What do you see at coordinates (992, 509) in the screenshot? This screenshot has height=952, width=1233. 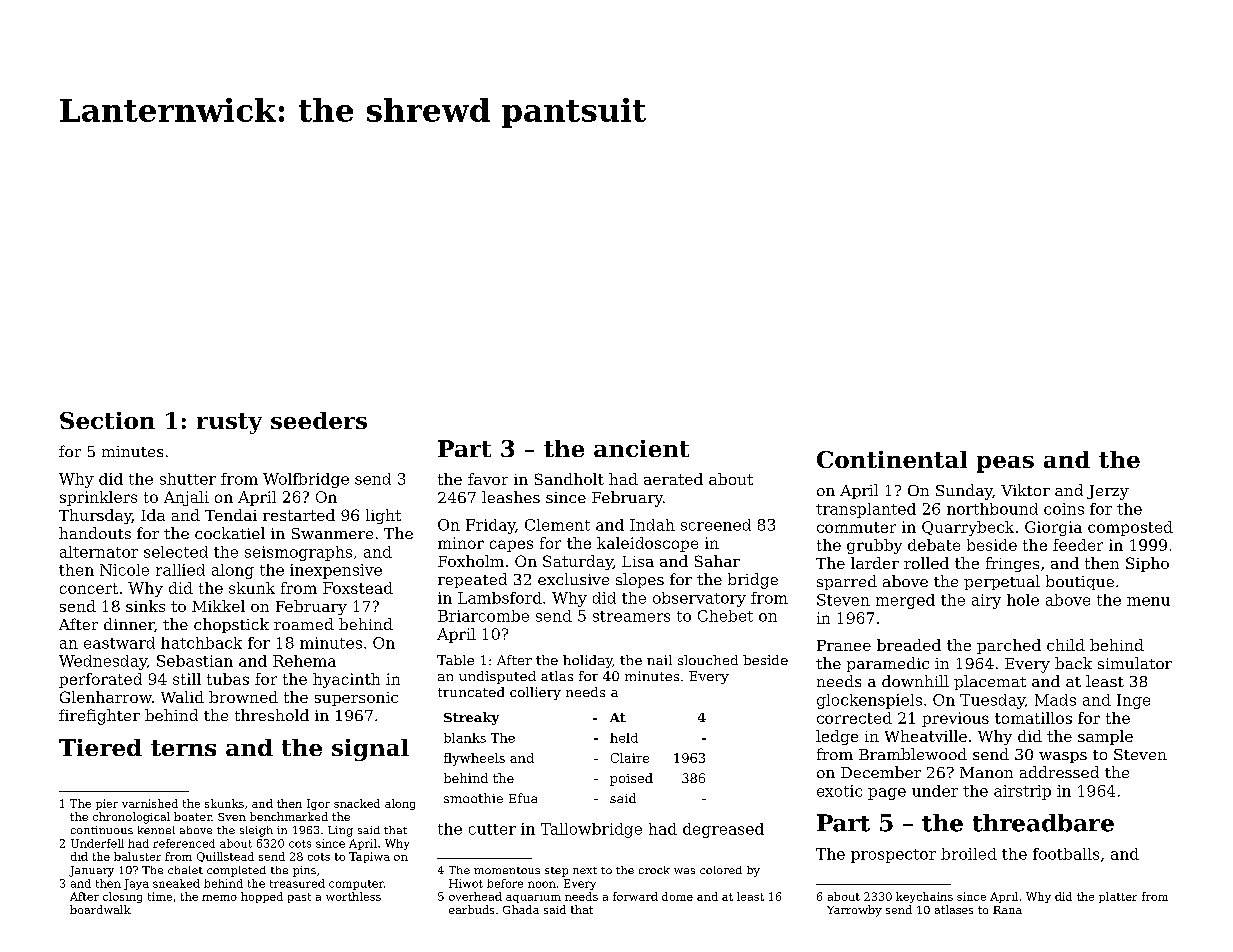 I see `northbound` at bounding box center [992, 509].
